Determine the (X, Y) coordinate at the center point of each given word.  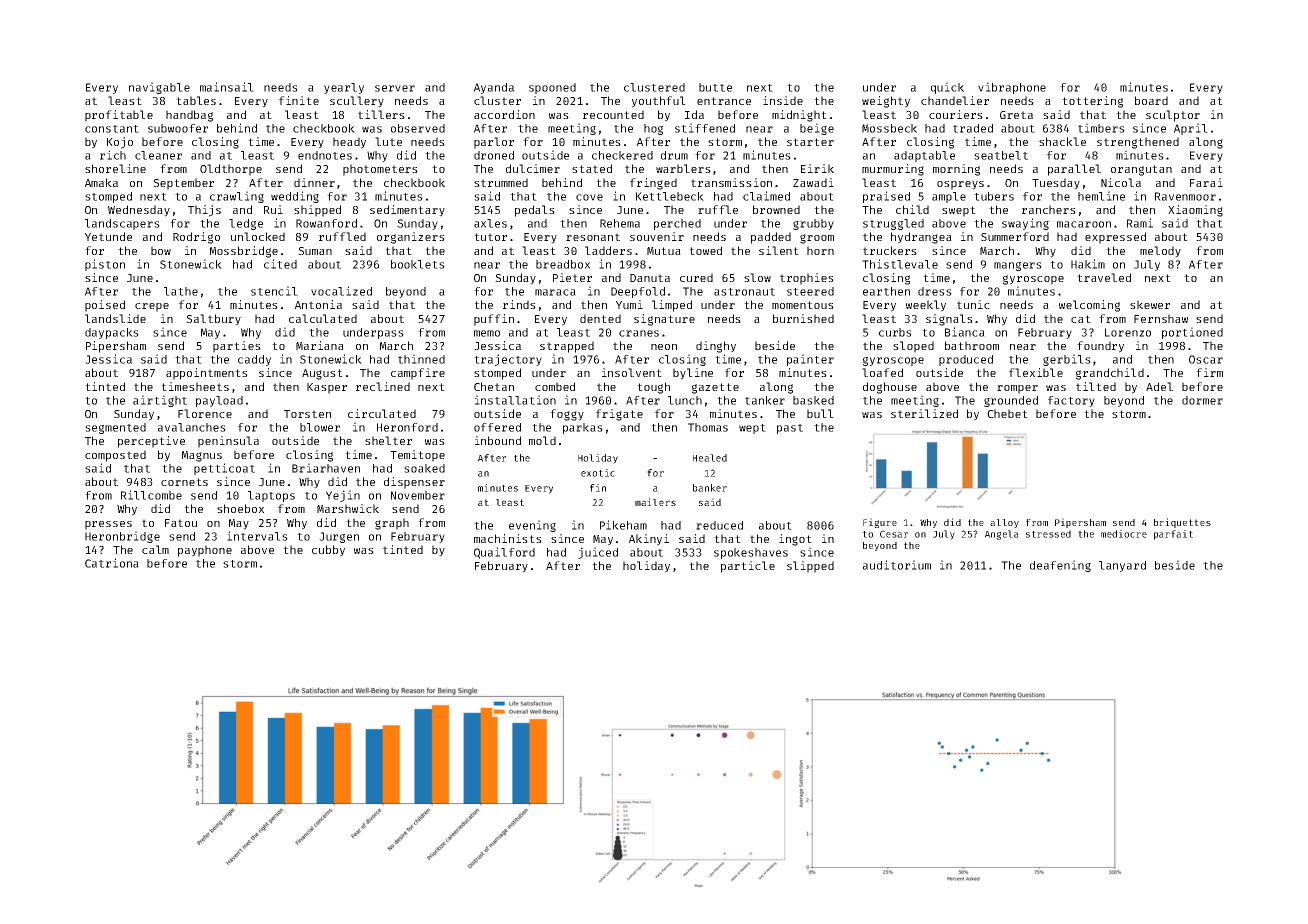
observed (418, 128)
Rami (1140, 223)
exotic (598, 473)
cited (280, 264)
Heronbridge (122, 537)
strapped (567, 347)
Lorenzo (1128, 332)
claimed (766, 196)
